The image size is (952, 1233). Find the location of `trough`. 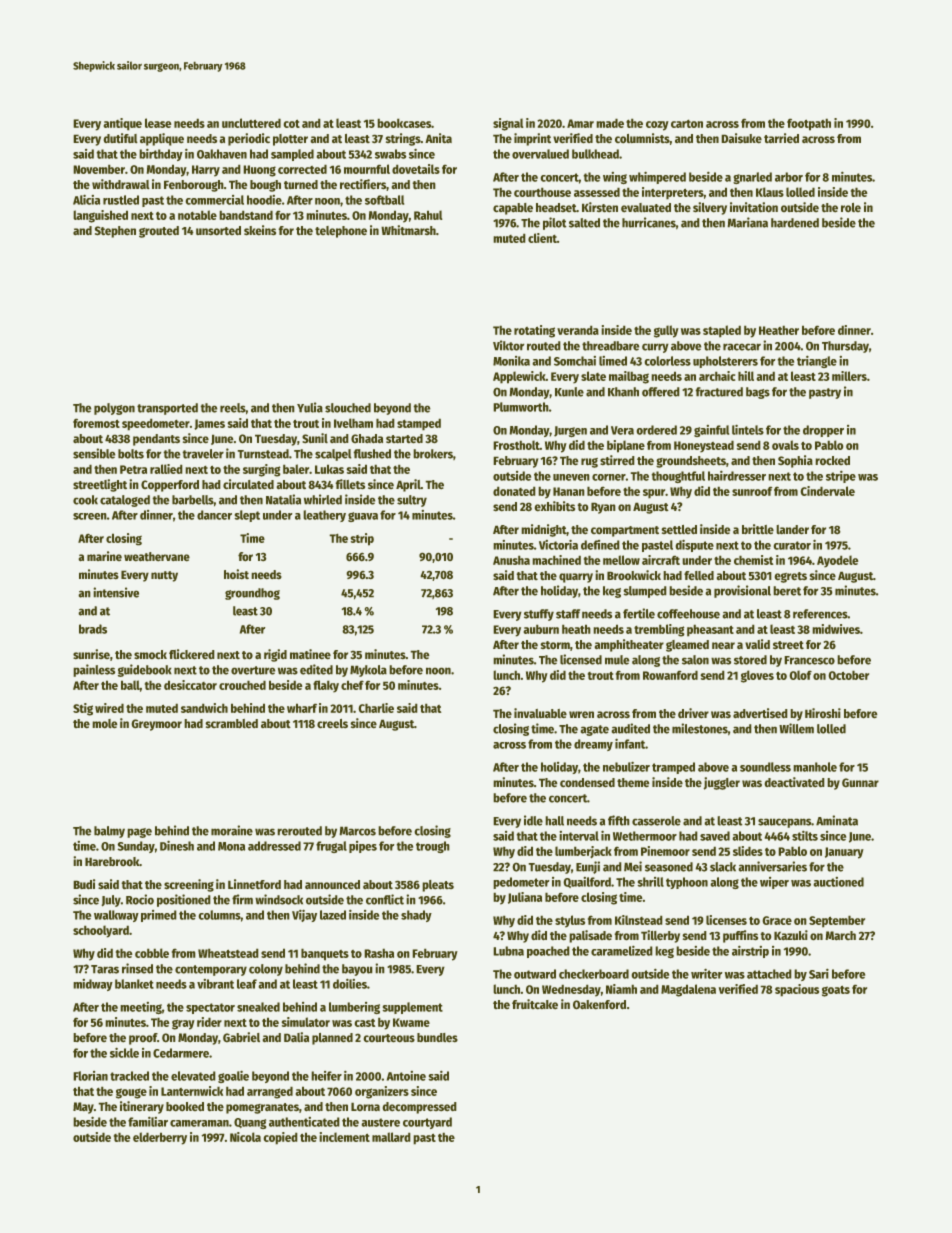

trough is located at coordinates (432, 847).
